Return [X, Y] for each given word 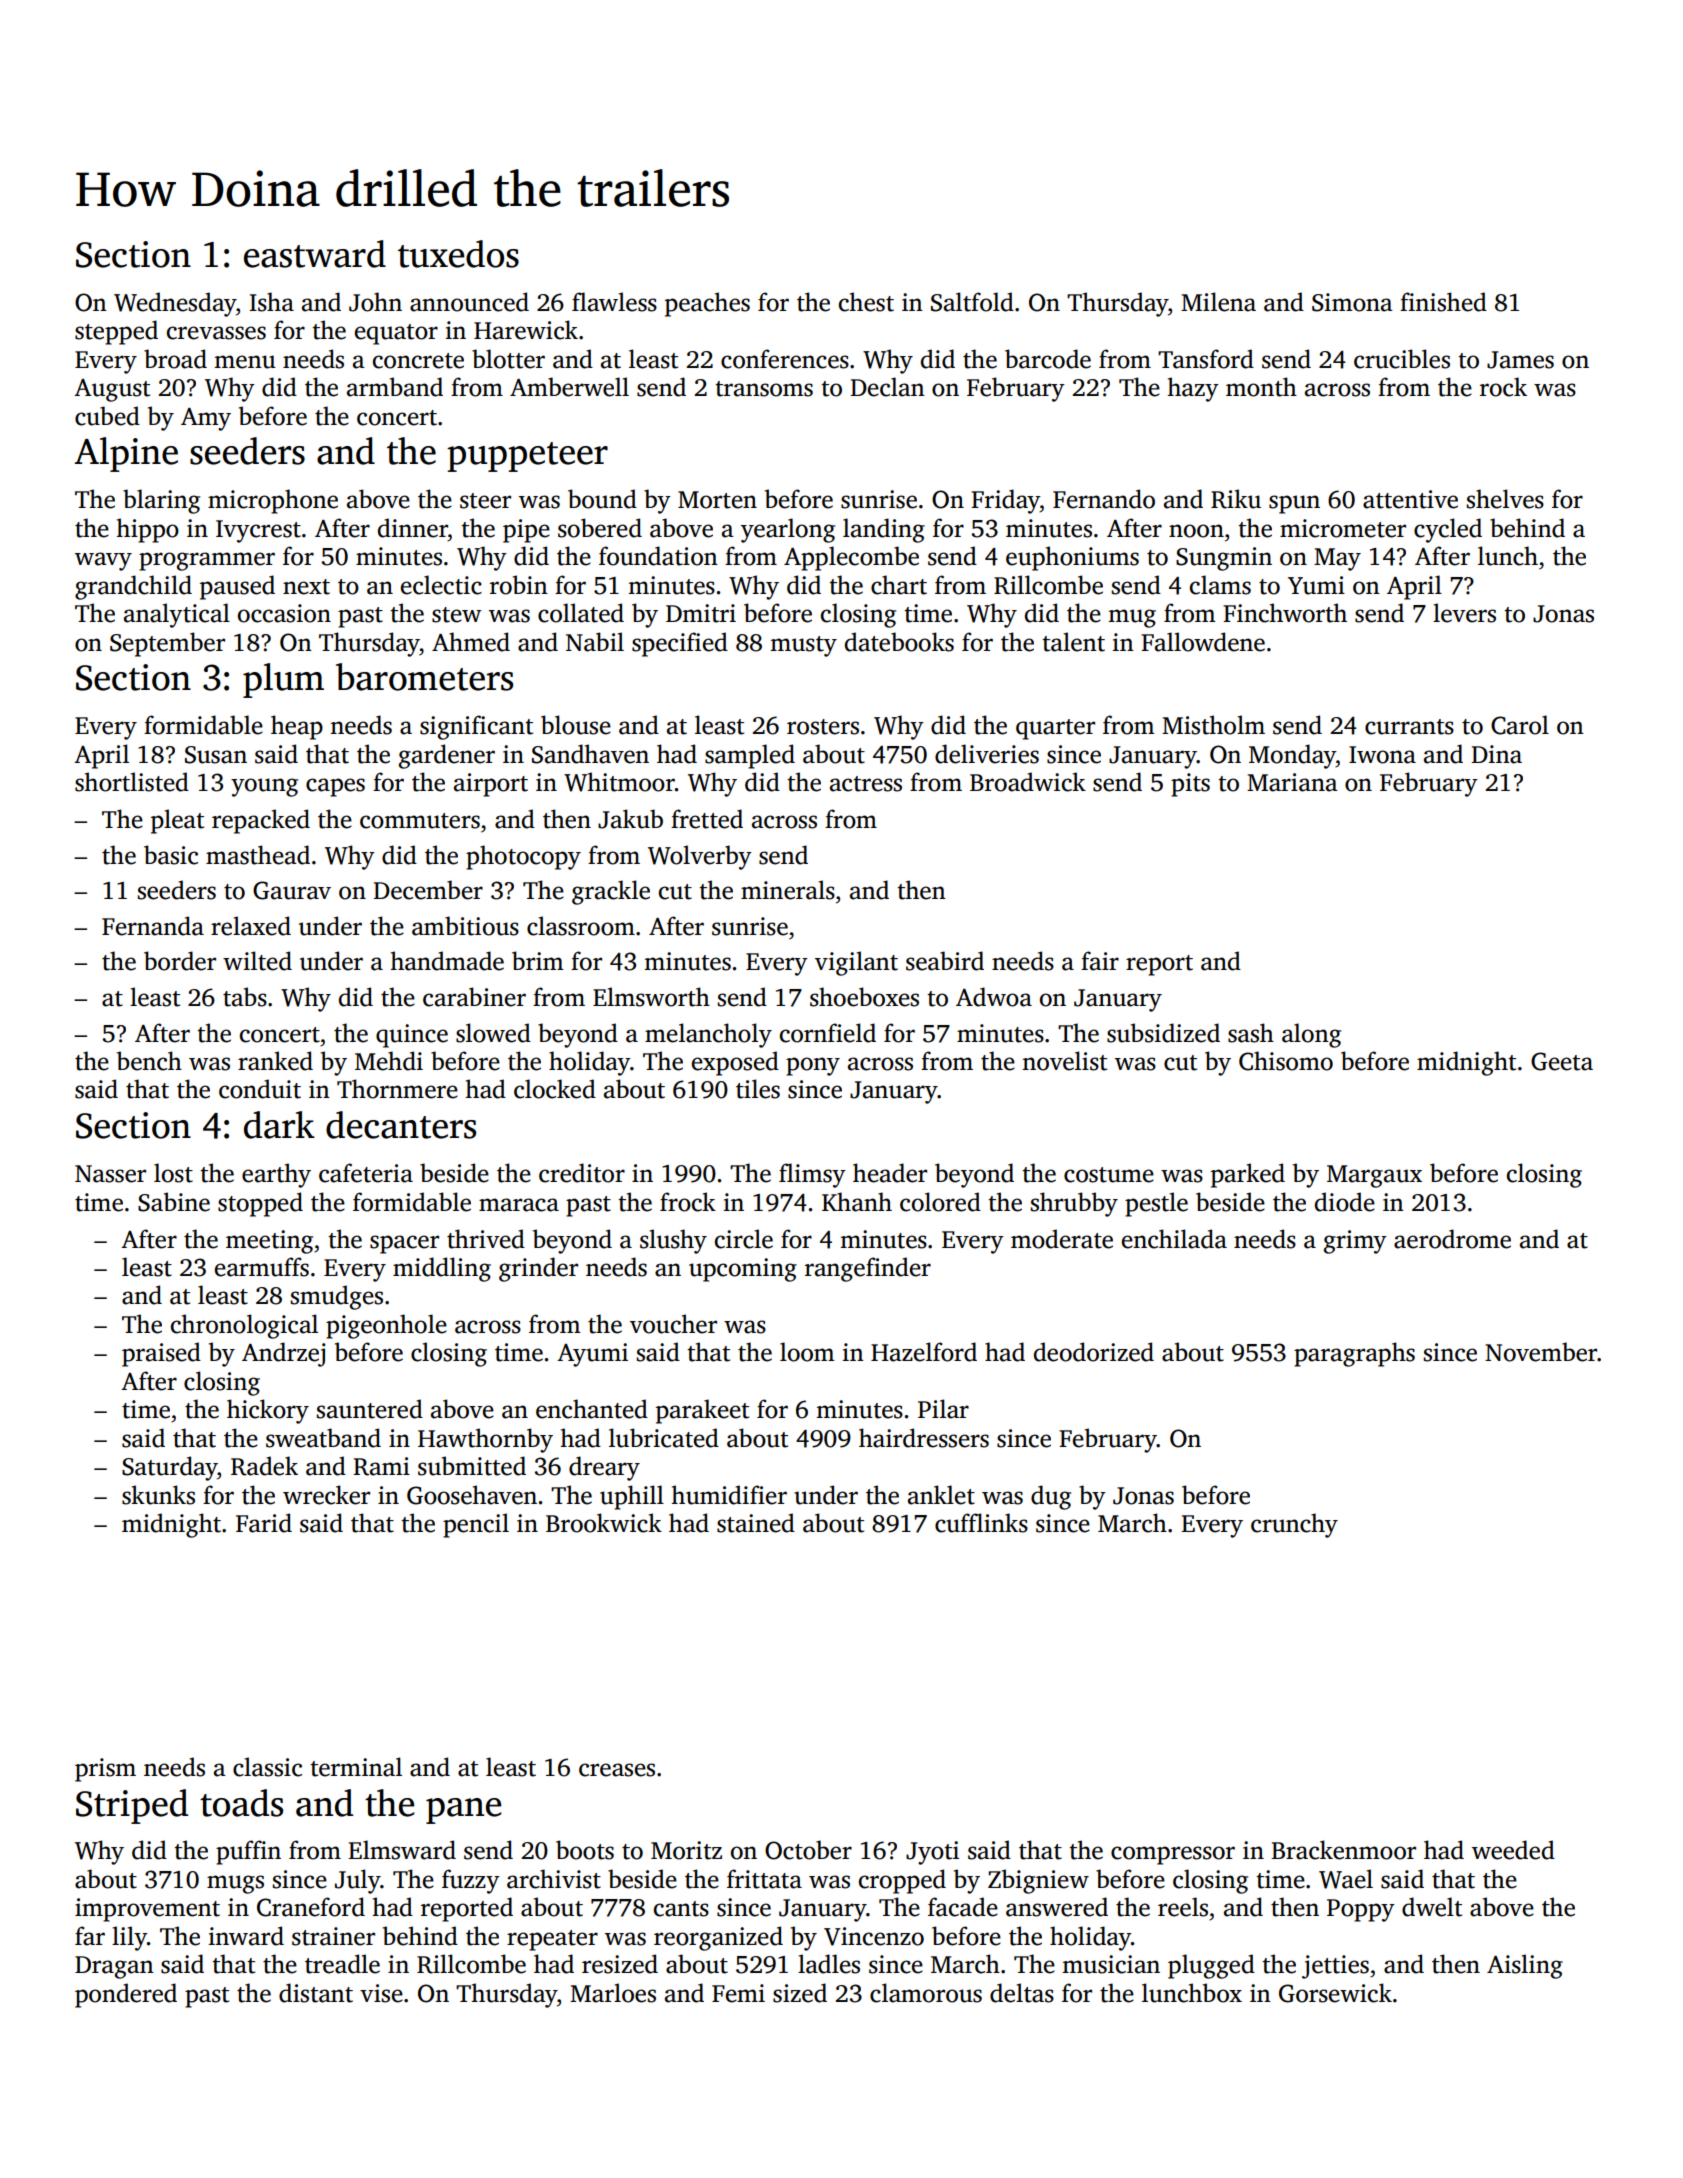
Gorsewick [1335, 1993]
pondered [126, 1995]
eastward [315, 254]
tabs [245, 997]
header [890, 1173]
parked [1248, 1175]
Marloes [613, 1993]
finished [1443, 302]
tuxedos [458, 254]
